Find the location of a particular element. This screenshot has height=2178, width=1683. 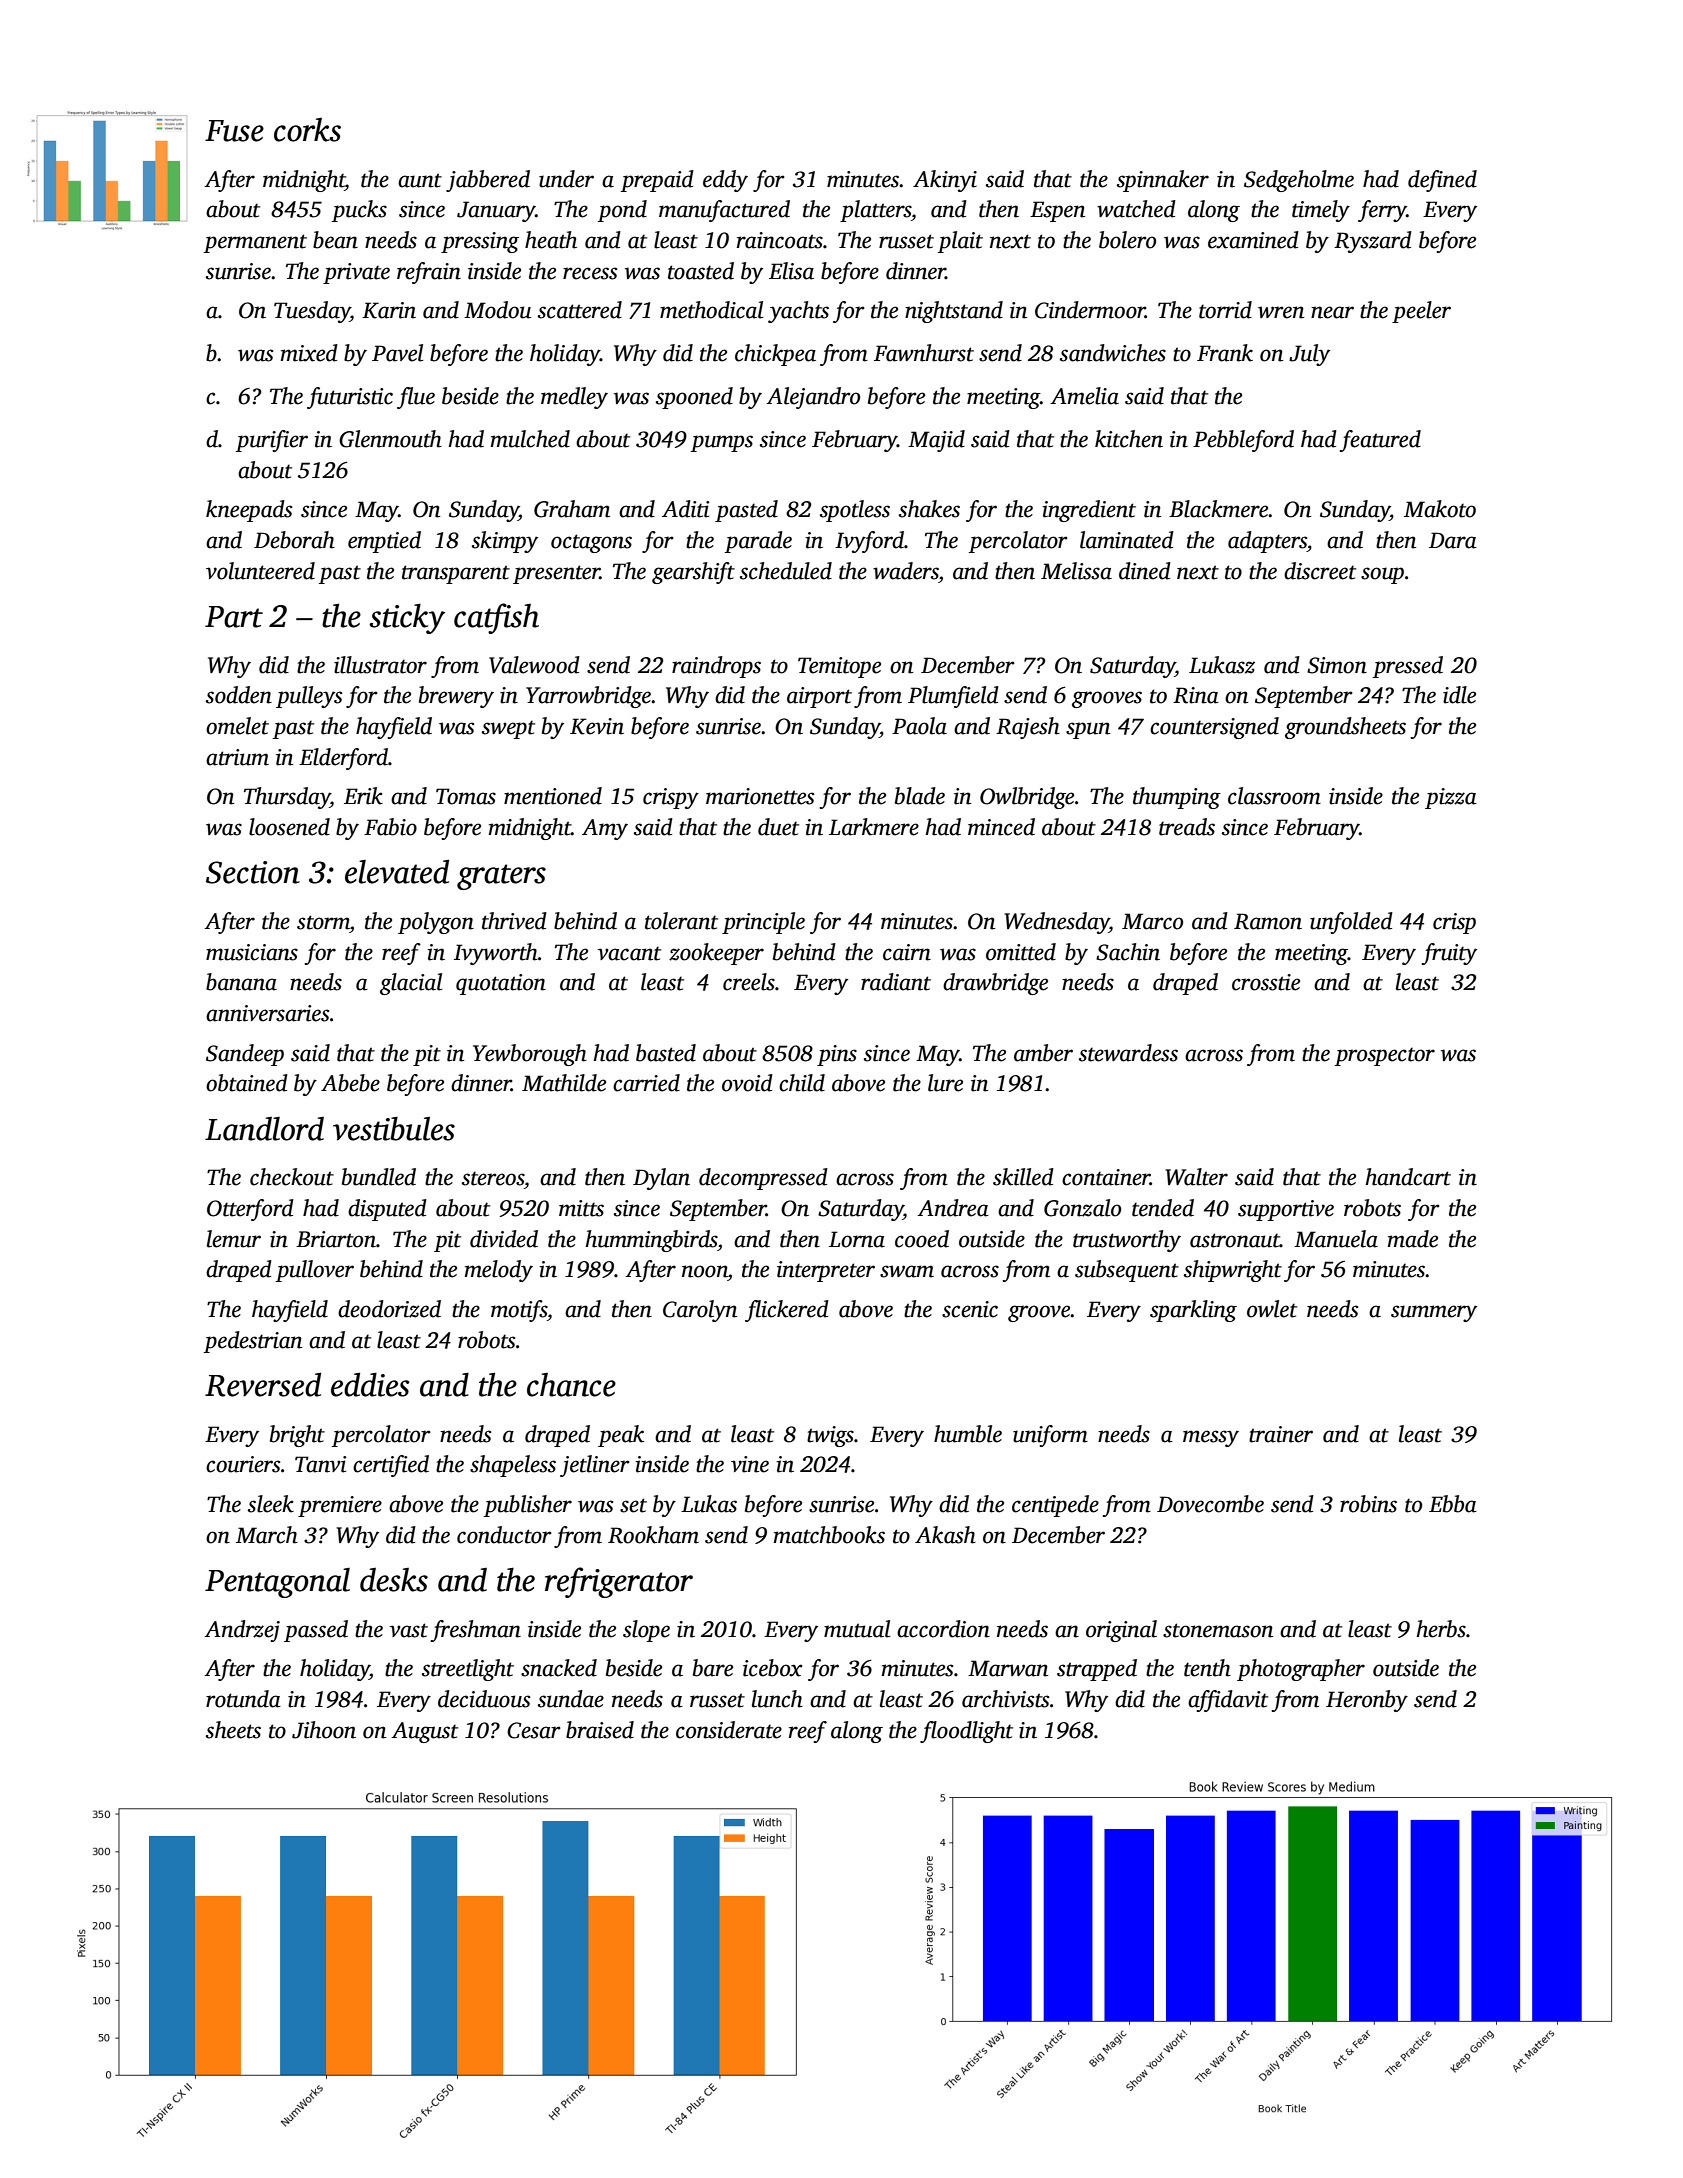

Tanvi is located at coordinates (320, 1464).
